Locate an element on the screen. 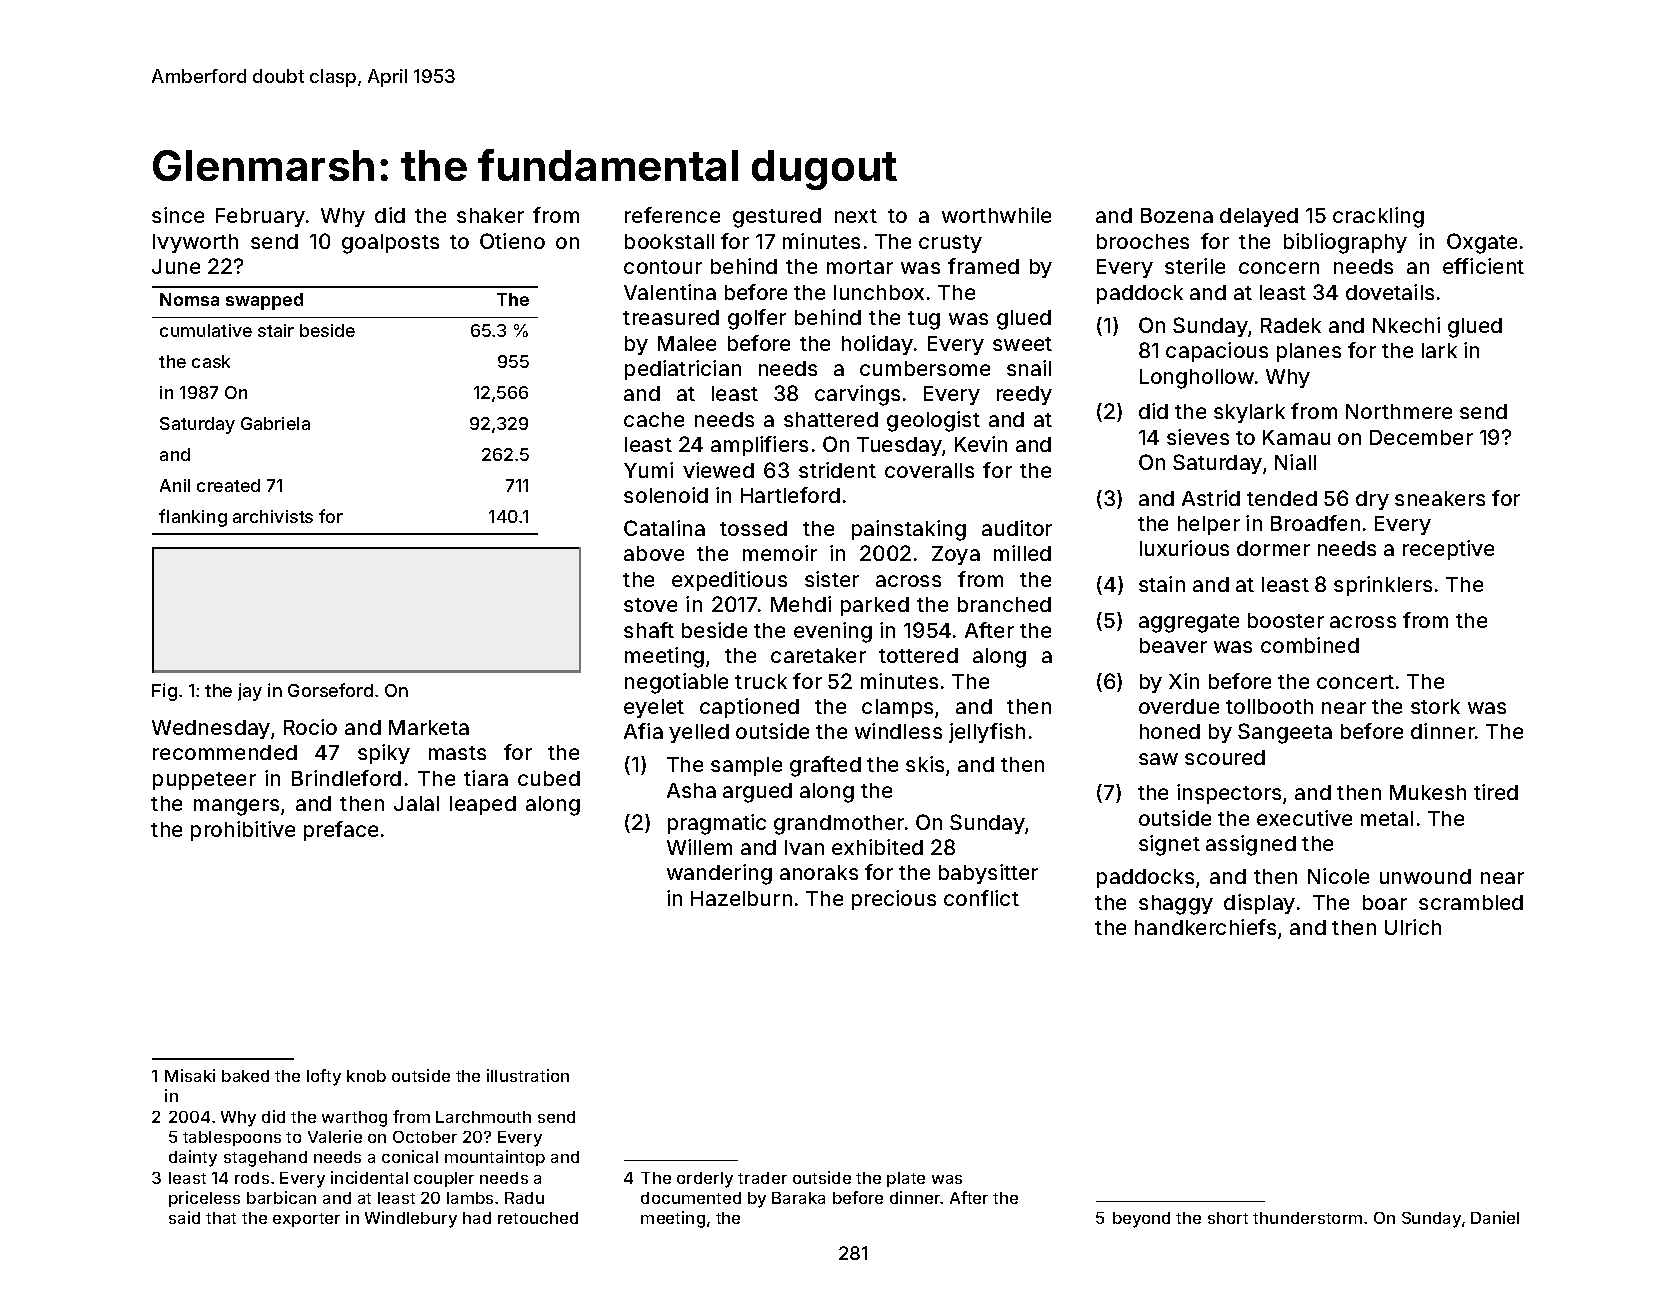 The image size is (1677, 1296). leaped is located at coordinates (483, 805).
